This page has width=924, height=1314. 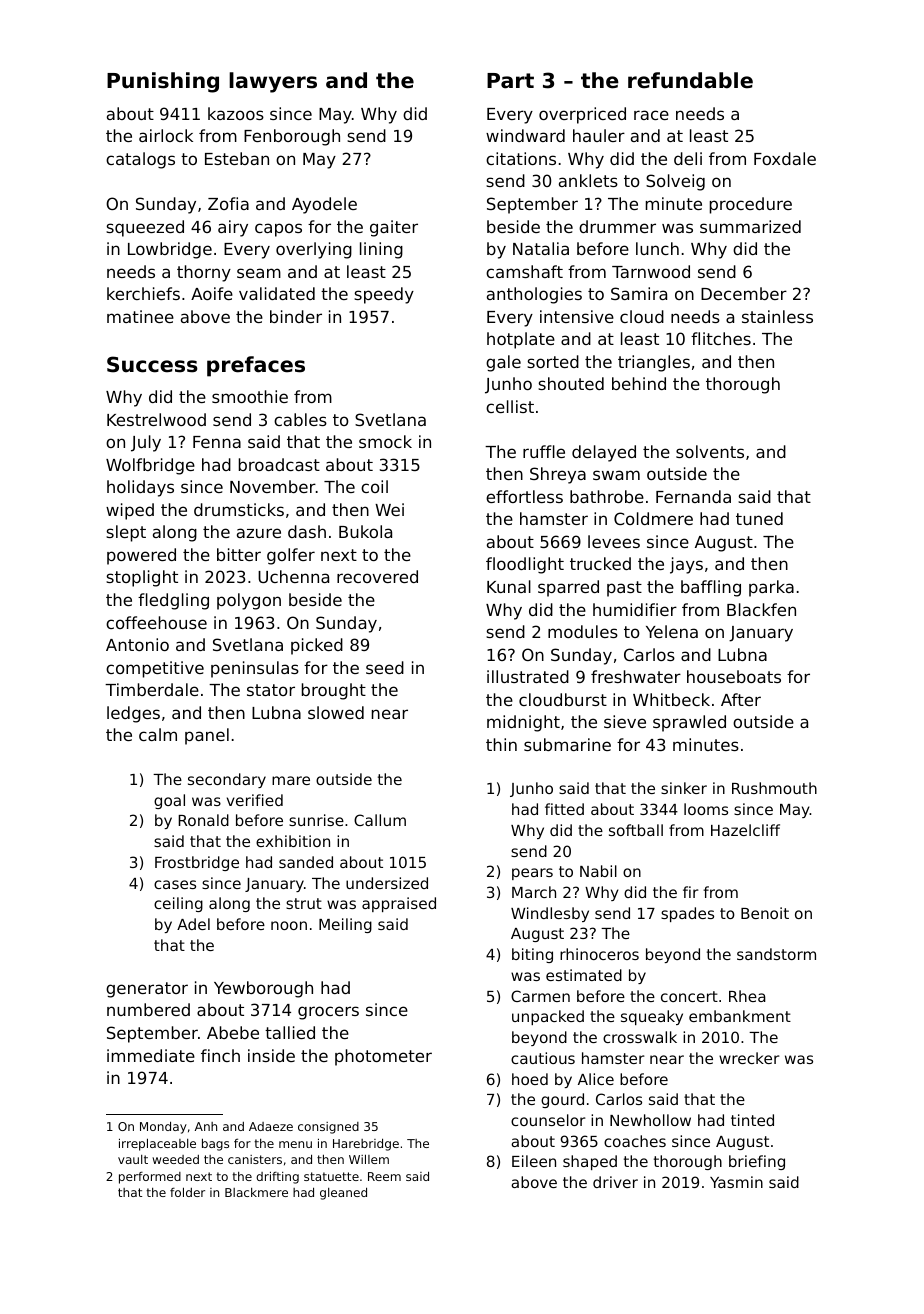 What do you see at coordinates (163, 82) in the page?
I see `Punishing` at bounding box center [163, 82].
